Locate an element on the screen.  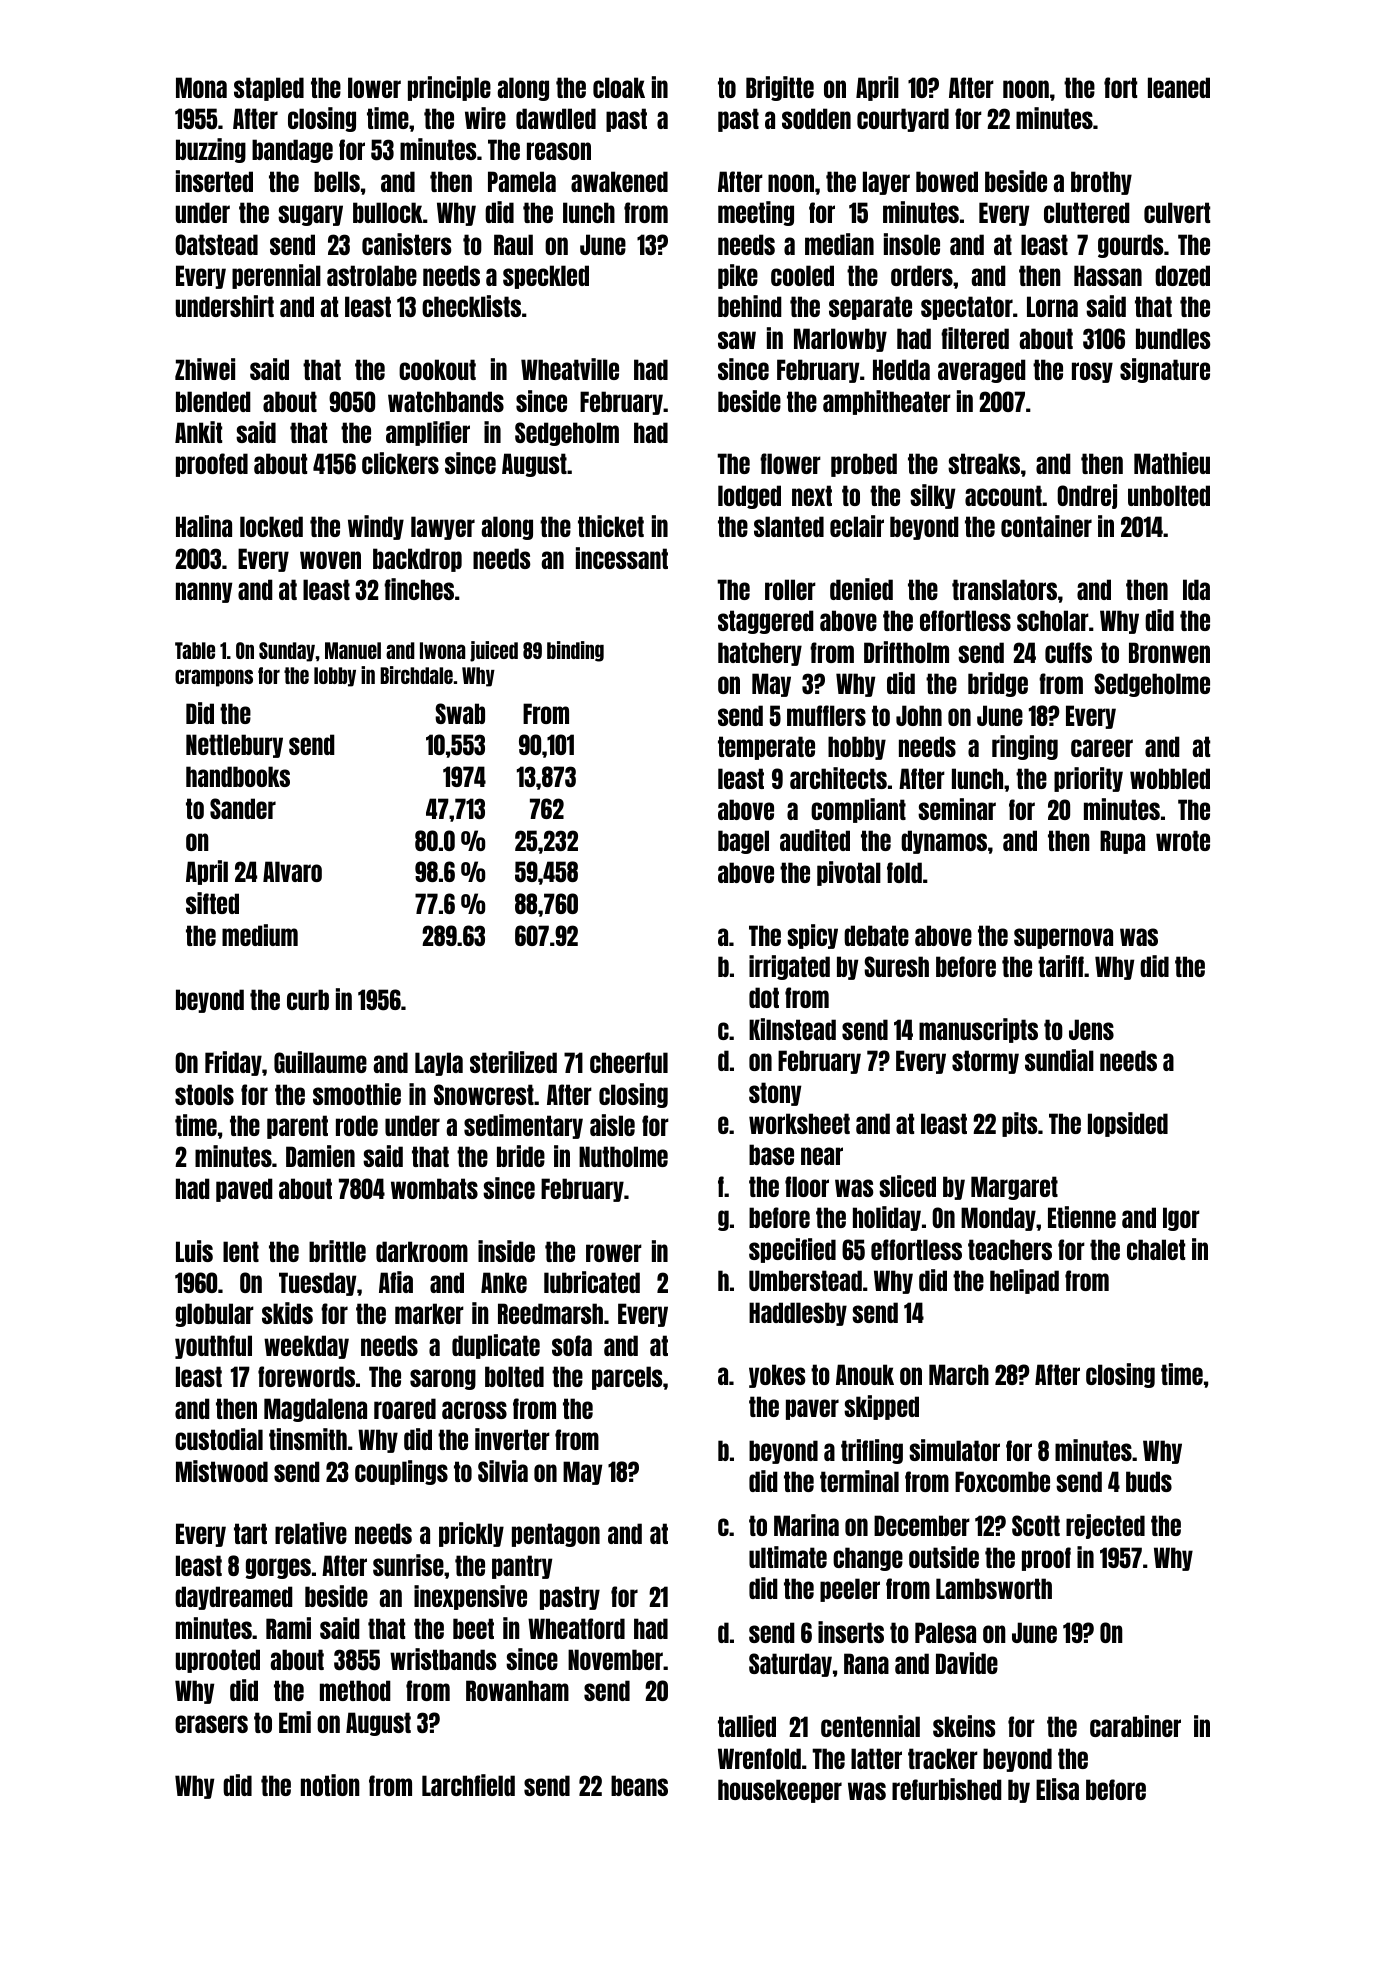
binding is located at coordinates (575, 651).
